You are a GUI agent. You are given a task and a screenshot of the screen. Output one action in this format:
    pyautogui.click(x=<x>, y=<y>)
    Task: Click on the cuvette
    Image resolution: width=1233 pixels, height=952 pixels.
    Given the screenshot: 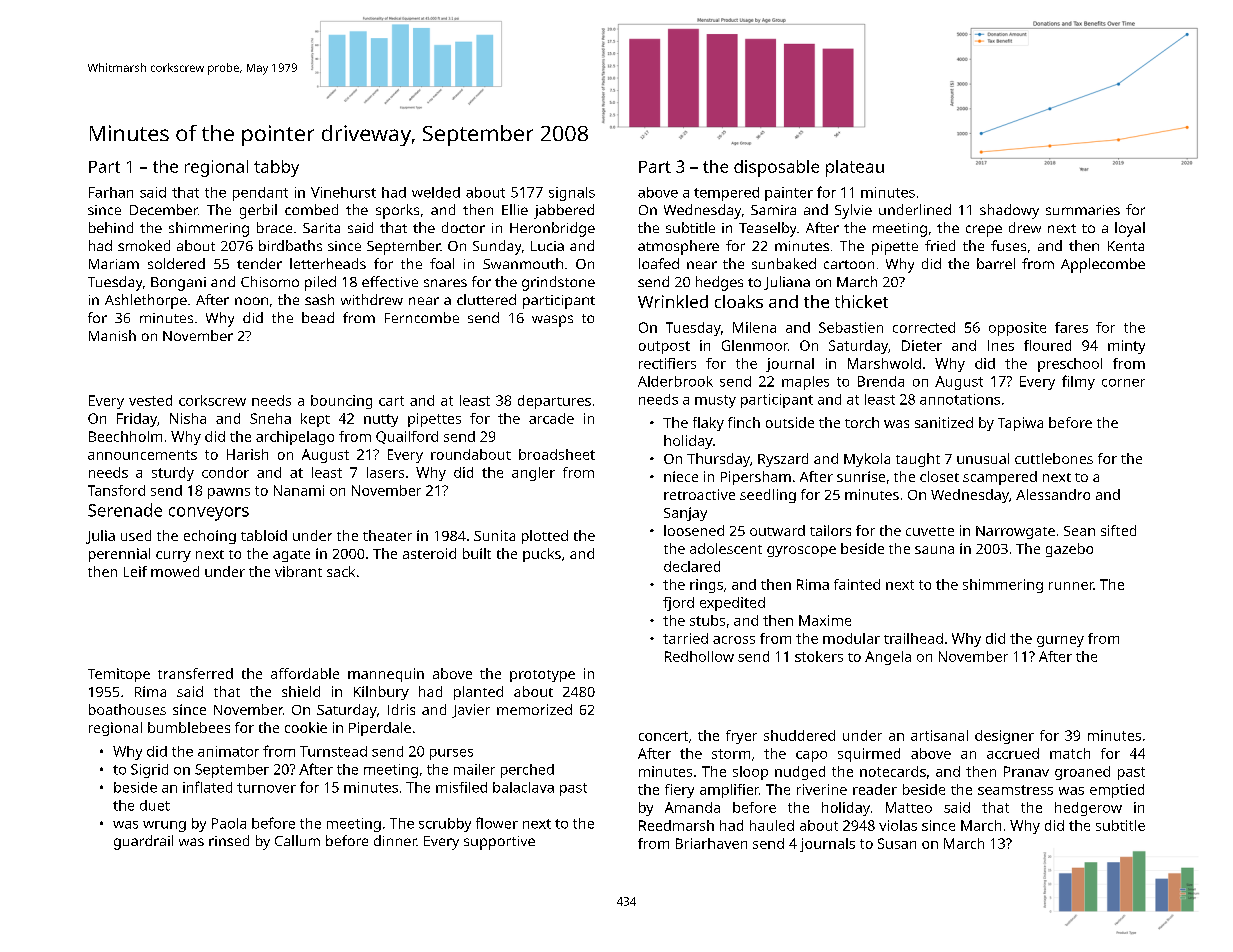 What is the action you would take?
    pyautogui.click(x=930, y=531)
